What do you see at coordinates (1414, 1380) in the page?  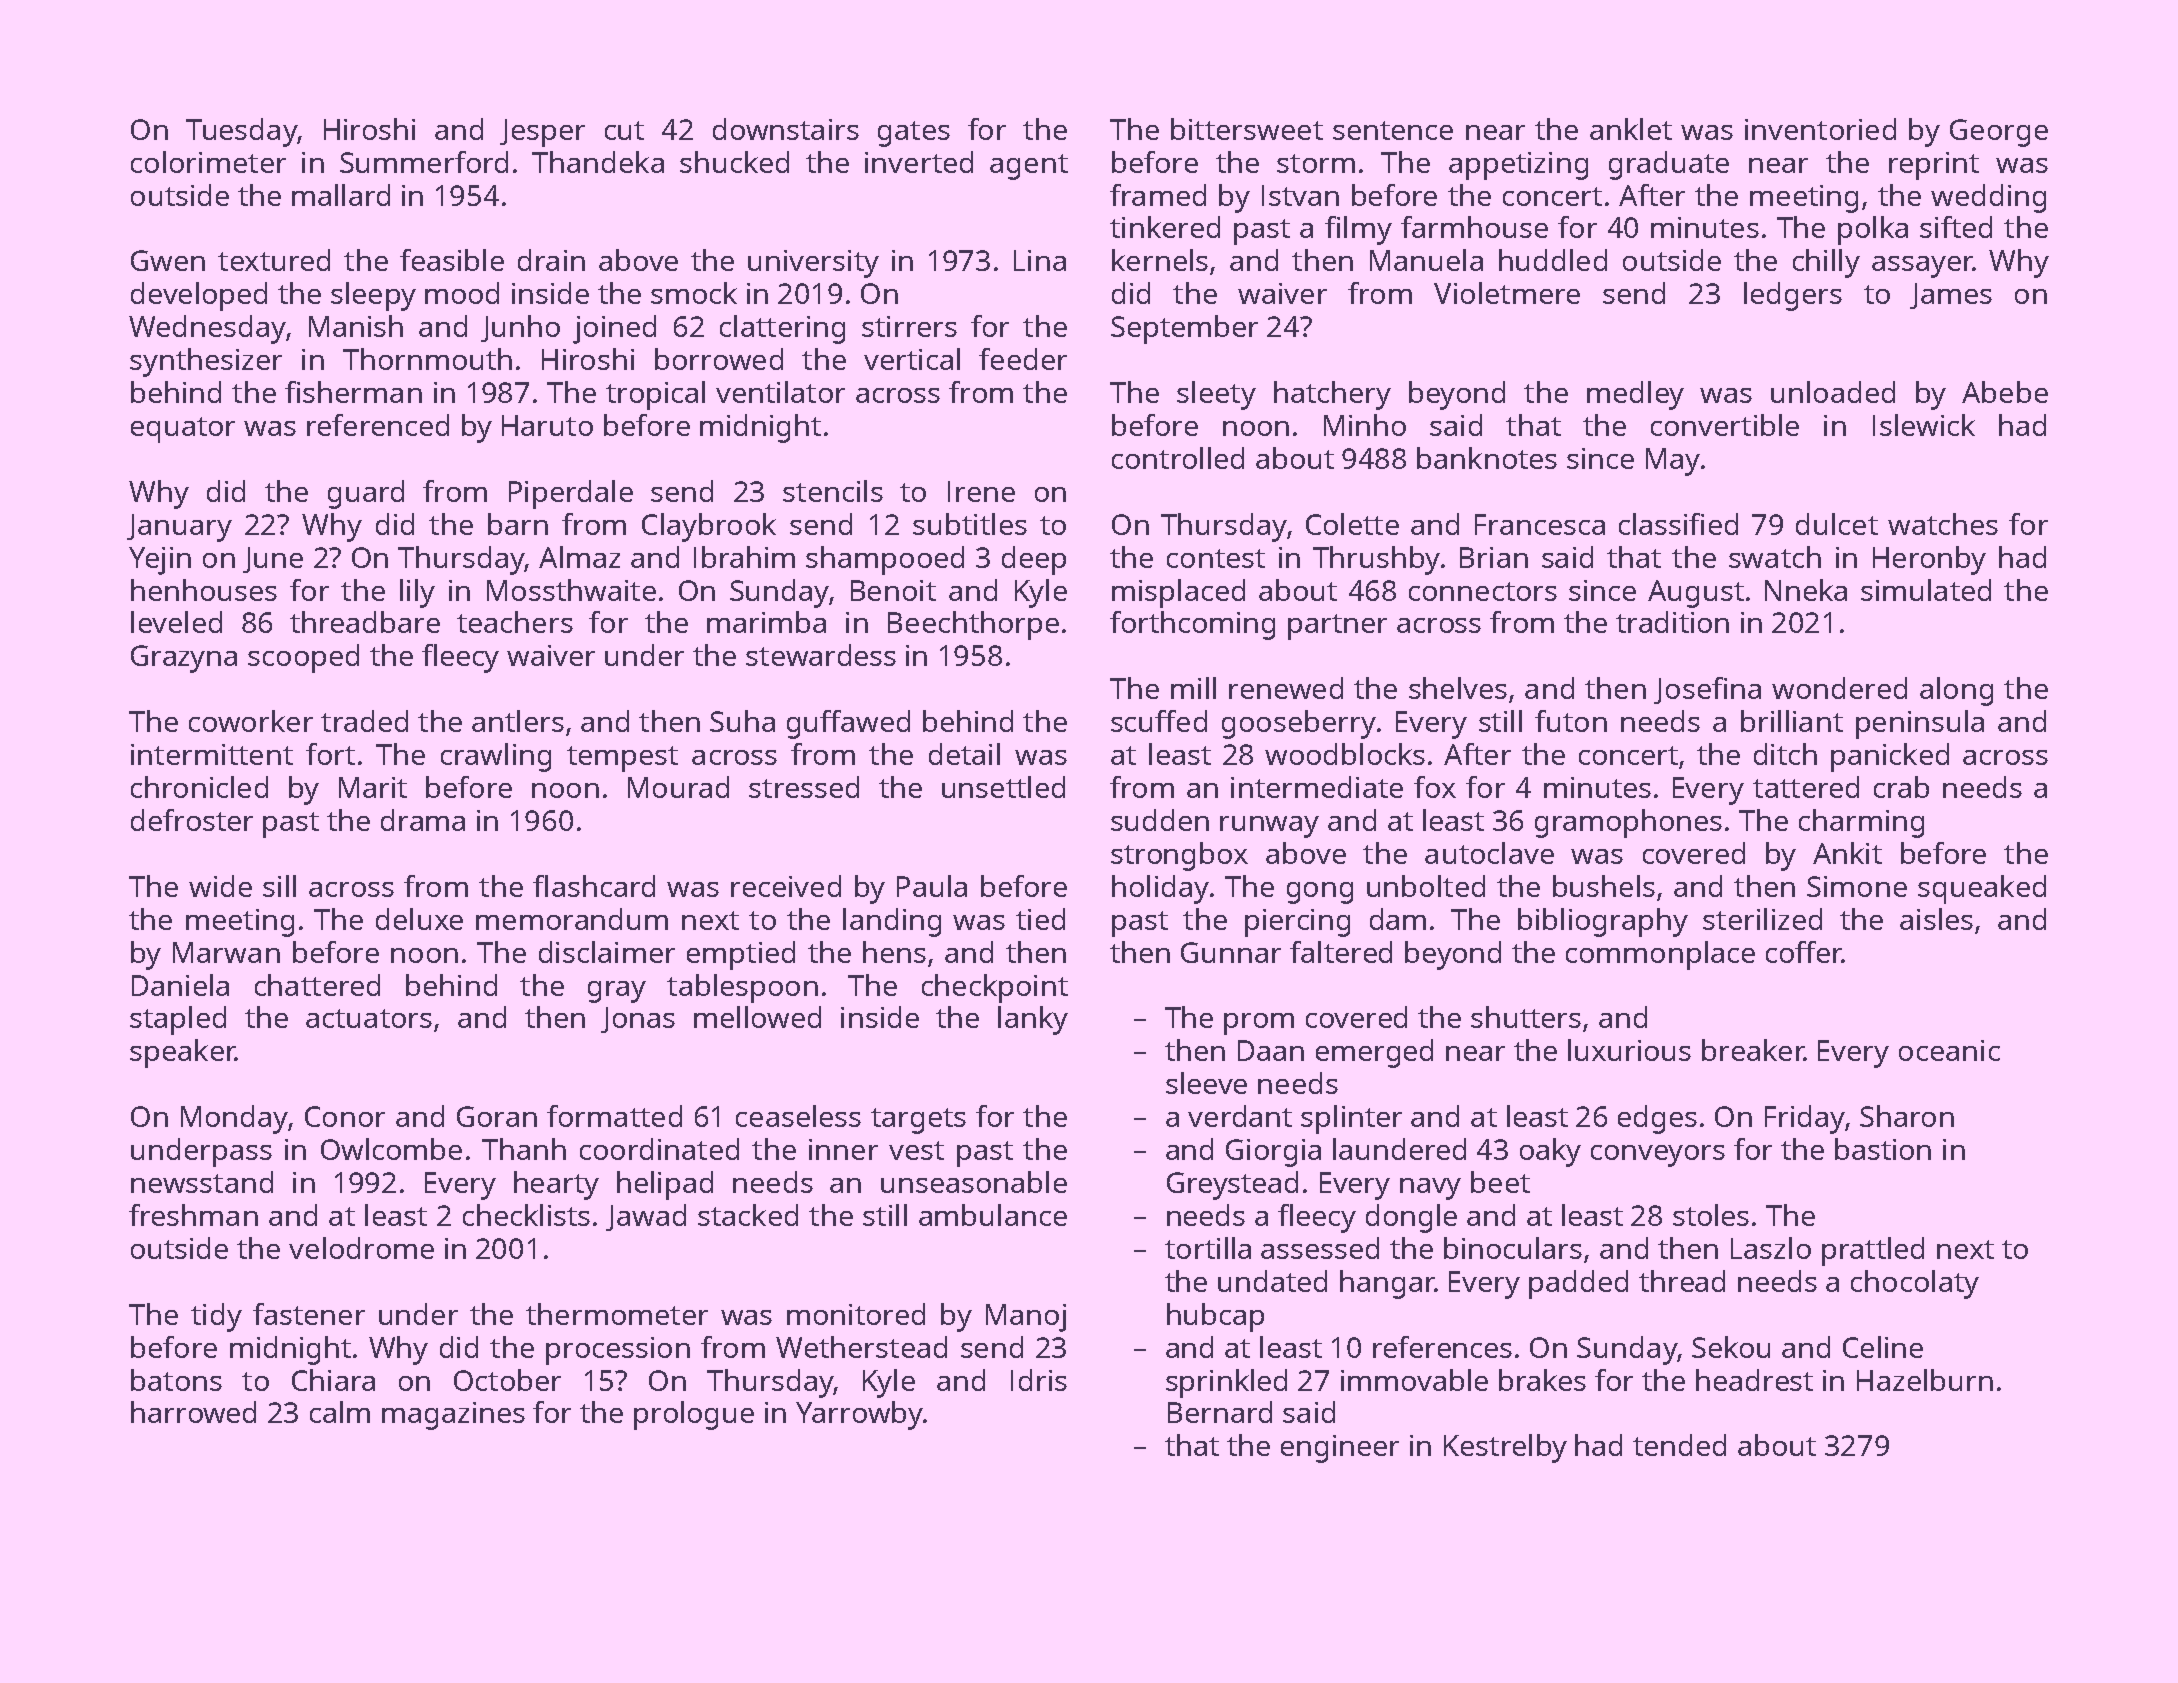 I see `immovable` at bounding box center [1414, 1380].
